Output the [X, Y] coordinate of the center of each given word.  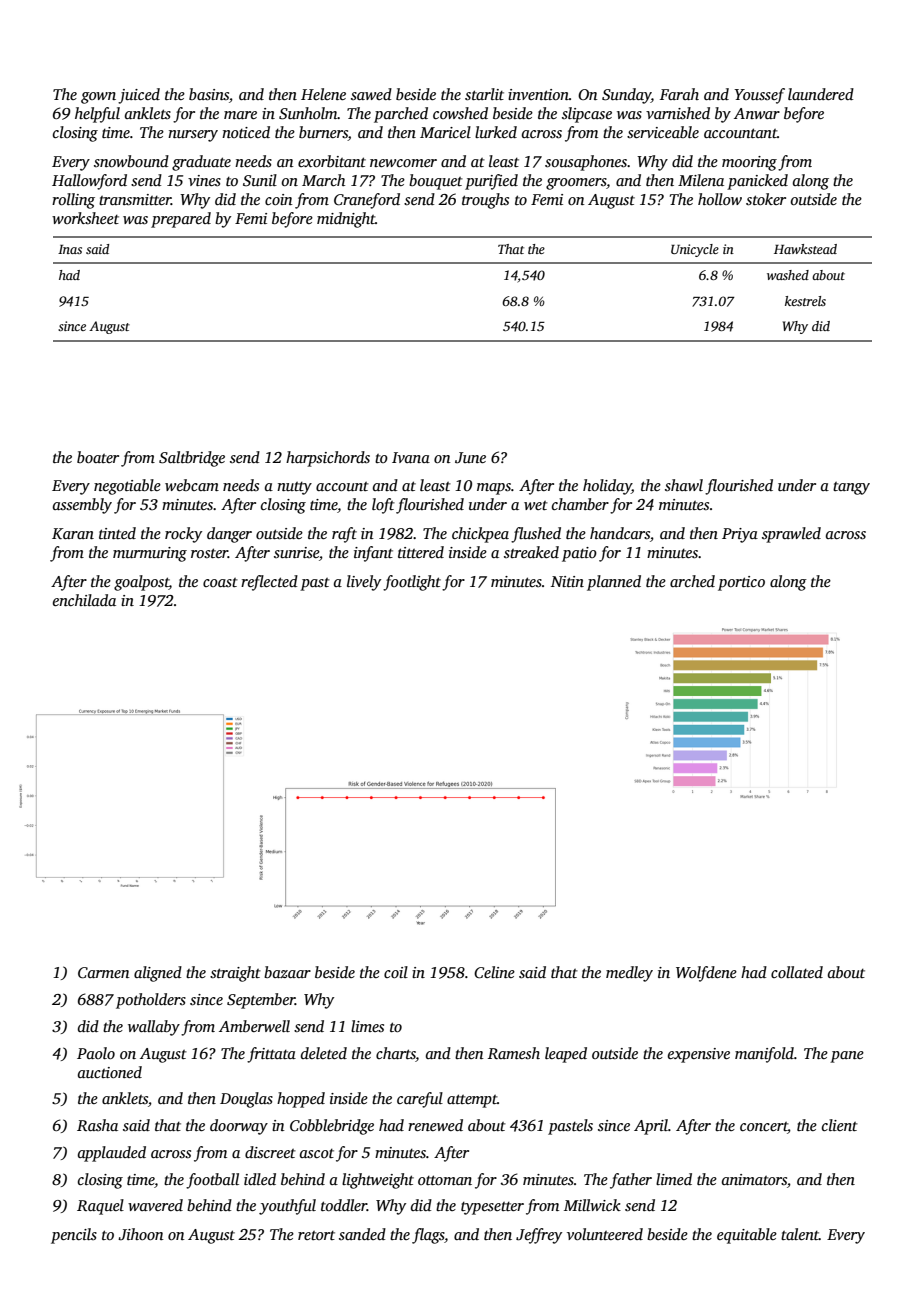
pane [847, 1057]
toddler [344, 1205]
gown [98, 98]
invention [538, 94]
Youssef [759, 96]
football [212, 1181]
